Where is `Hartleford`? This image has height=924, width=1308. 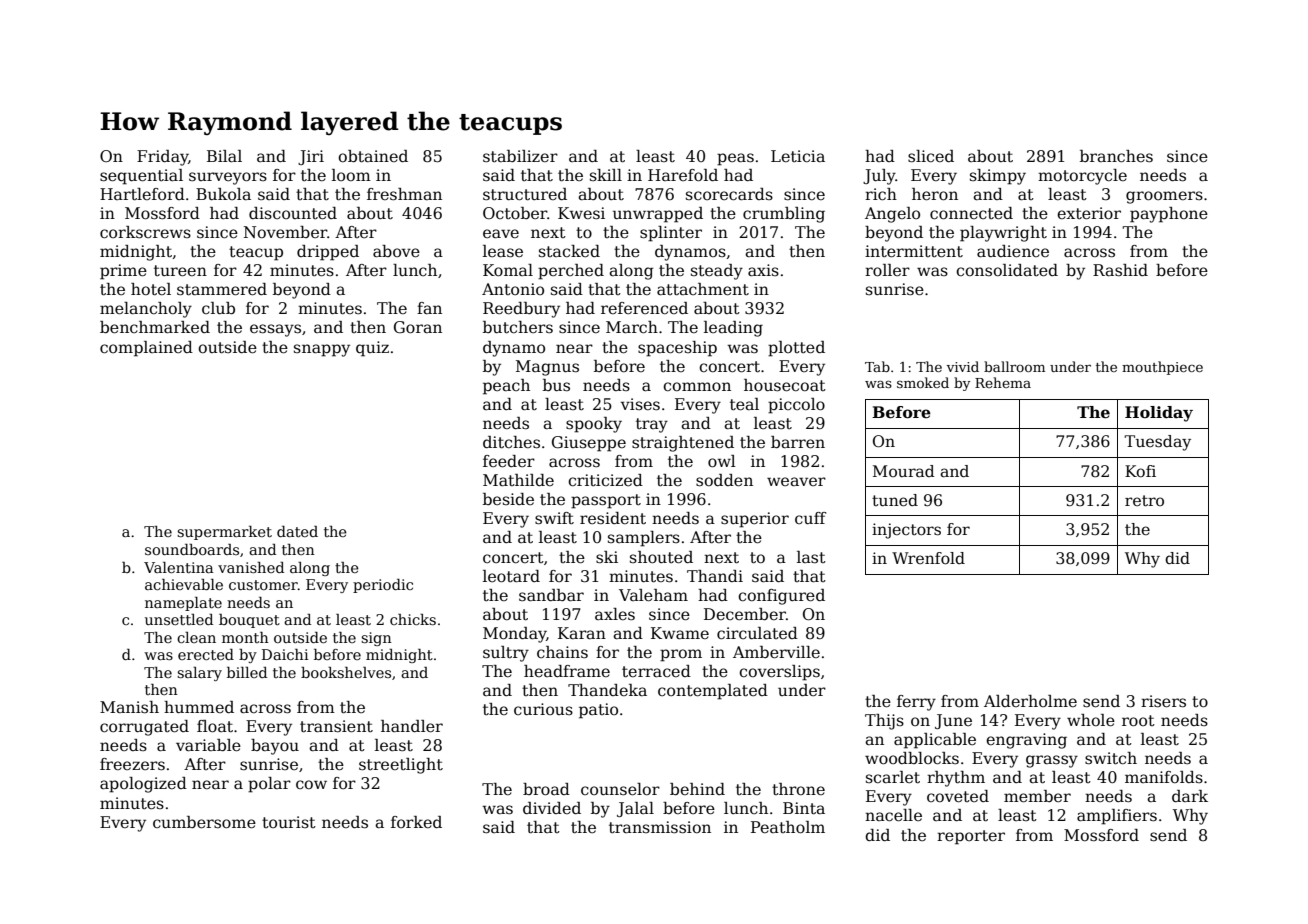 Hartleford is located at coordinates (142, 194).
